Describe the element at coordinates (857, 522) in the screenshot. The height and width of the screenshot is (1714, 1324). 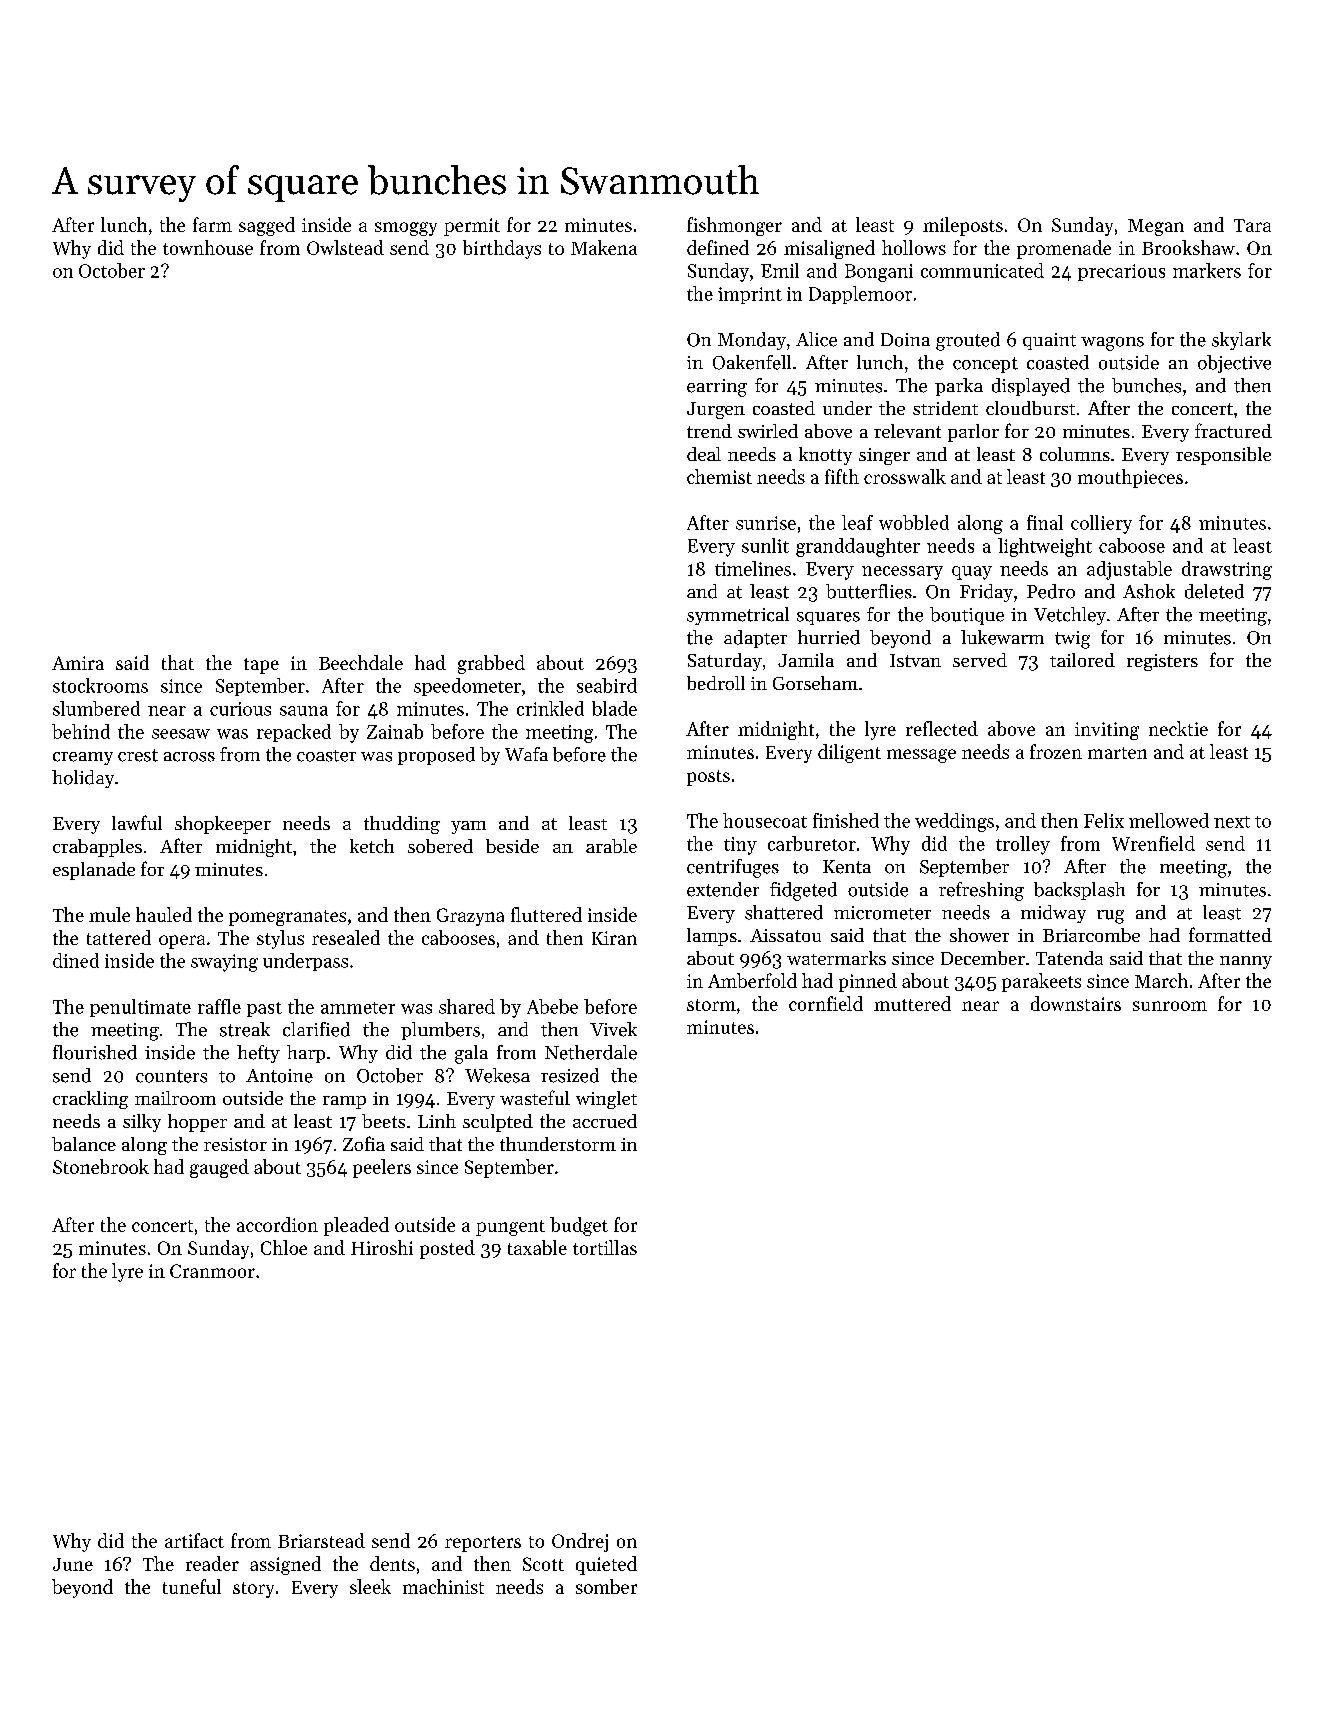
I see `leaf` at that location.
